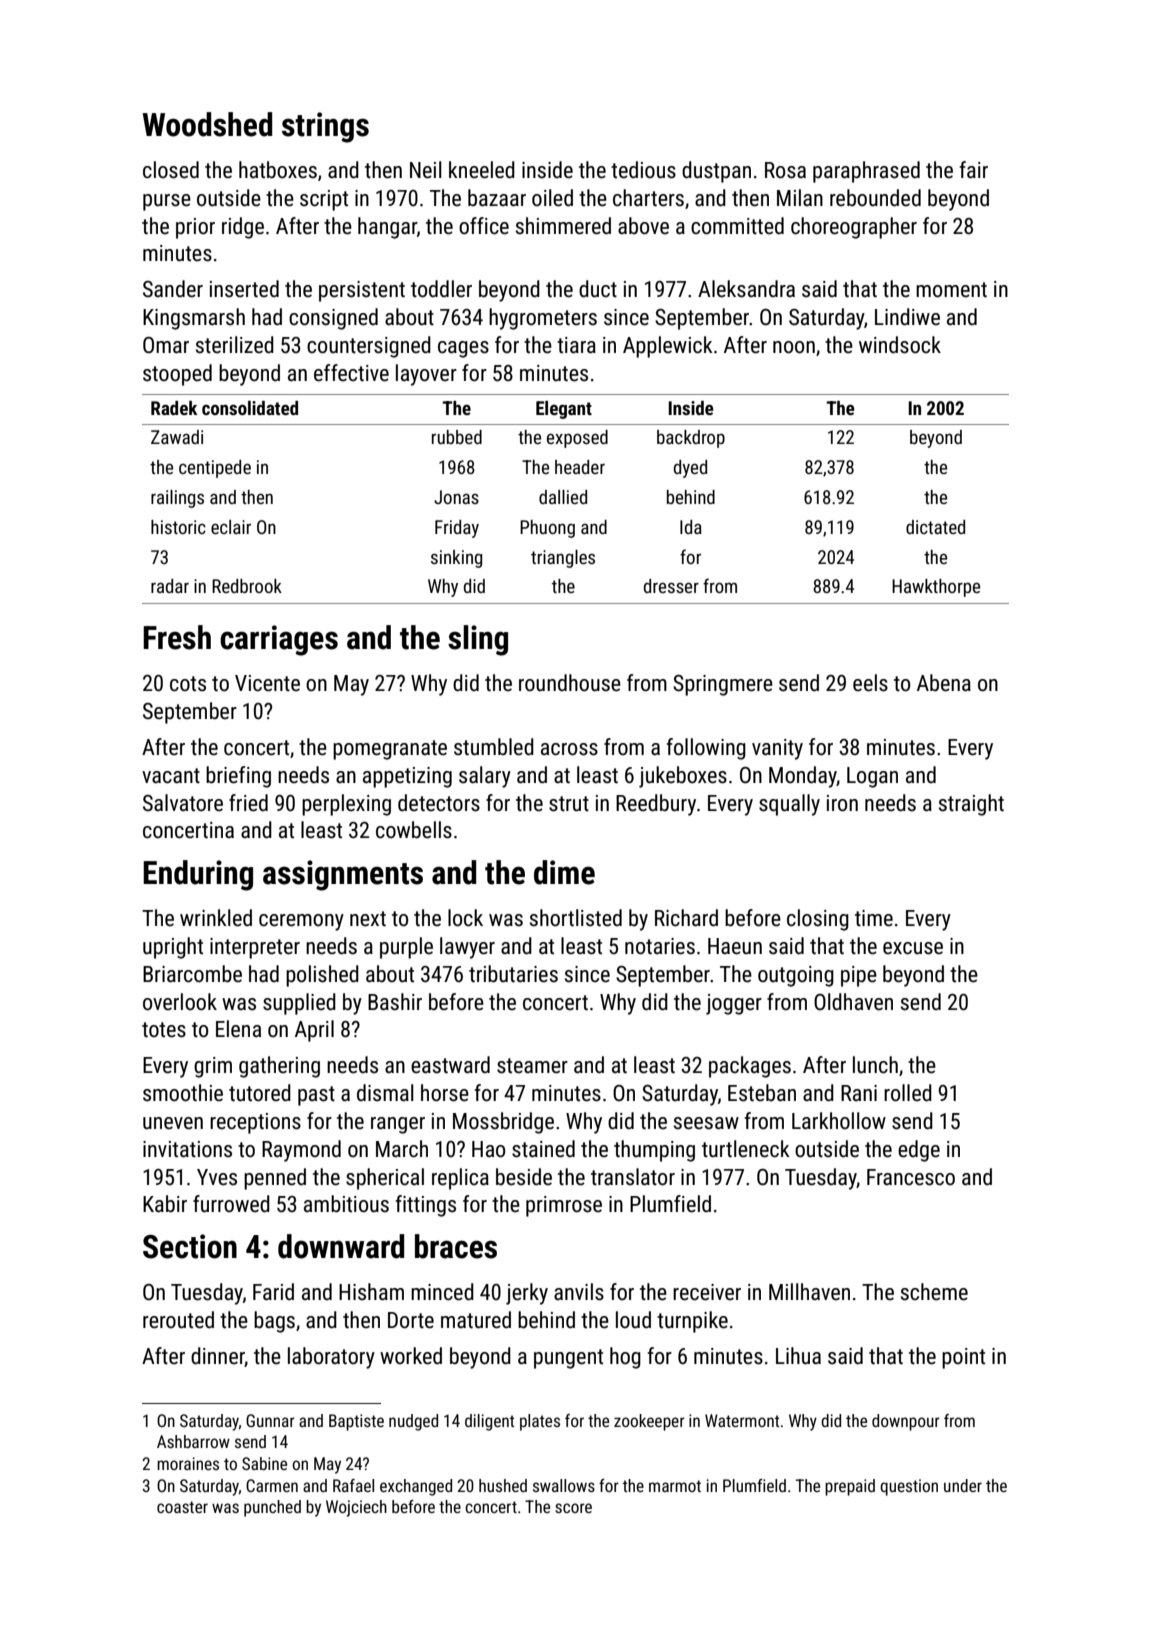  What do you see at coordinates (341, 1246) in the screenshot?
I see `downward` at bounding box center [341, 1246].
